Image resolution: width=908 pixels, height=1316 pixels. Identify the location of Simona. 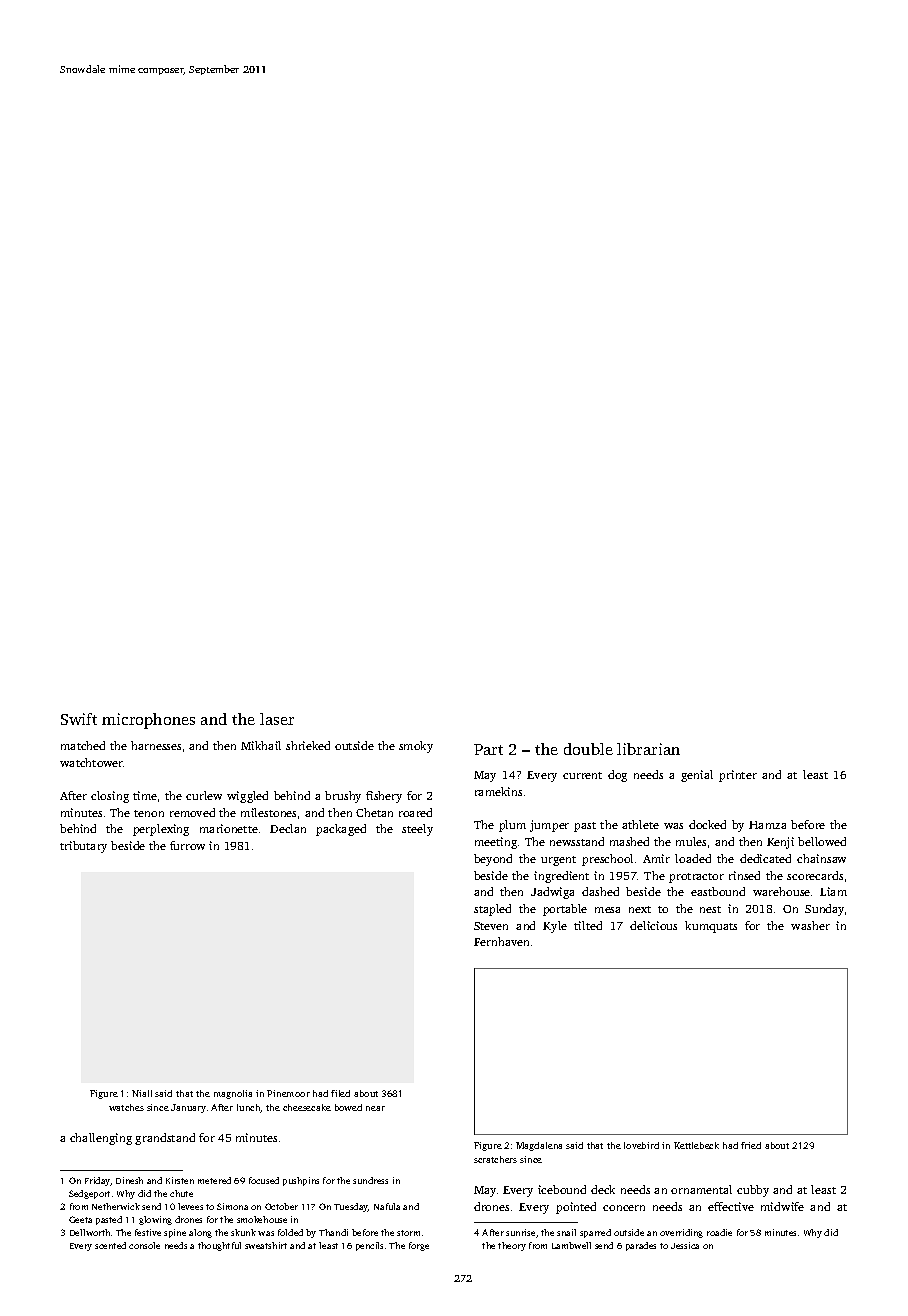
(232, 1206).
